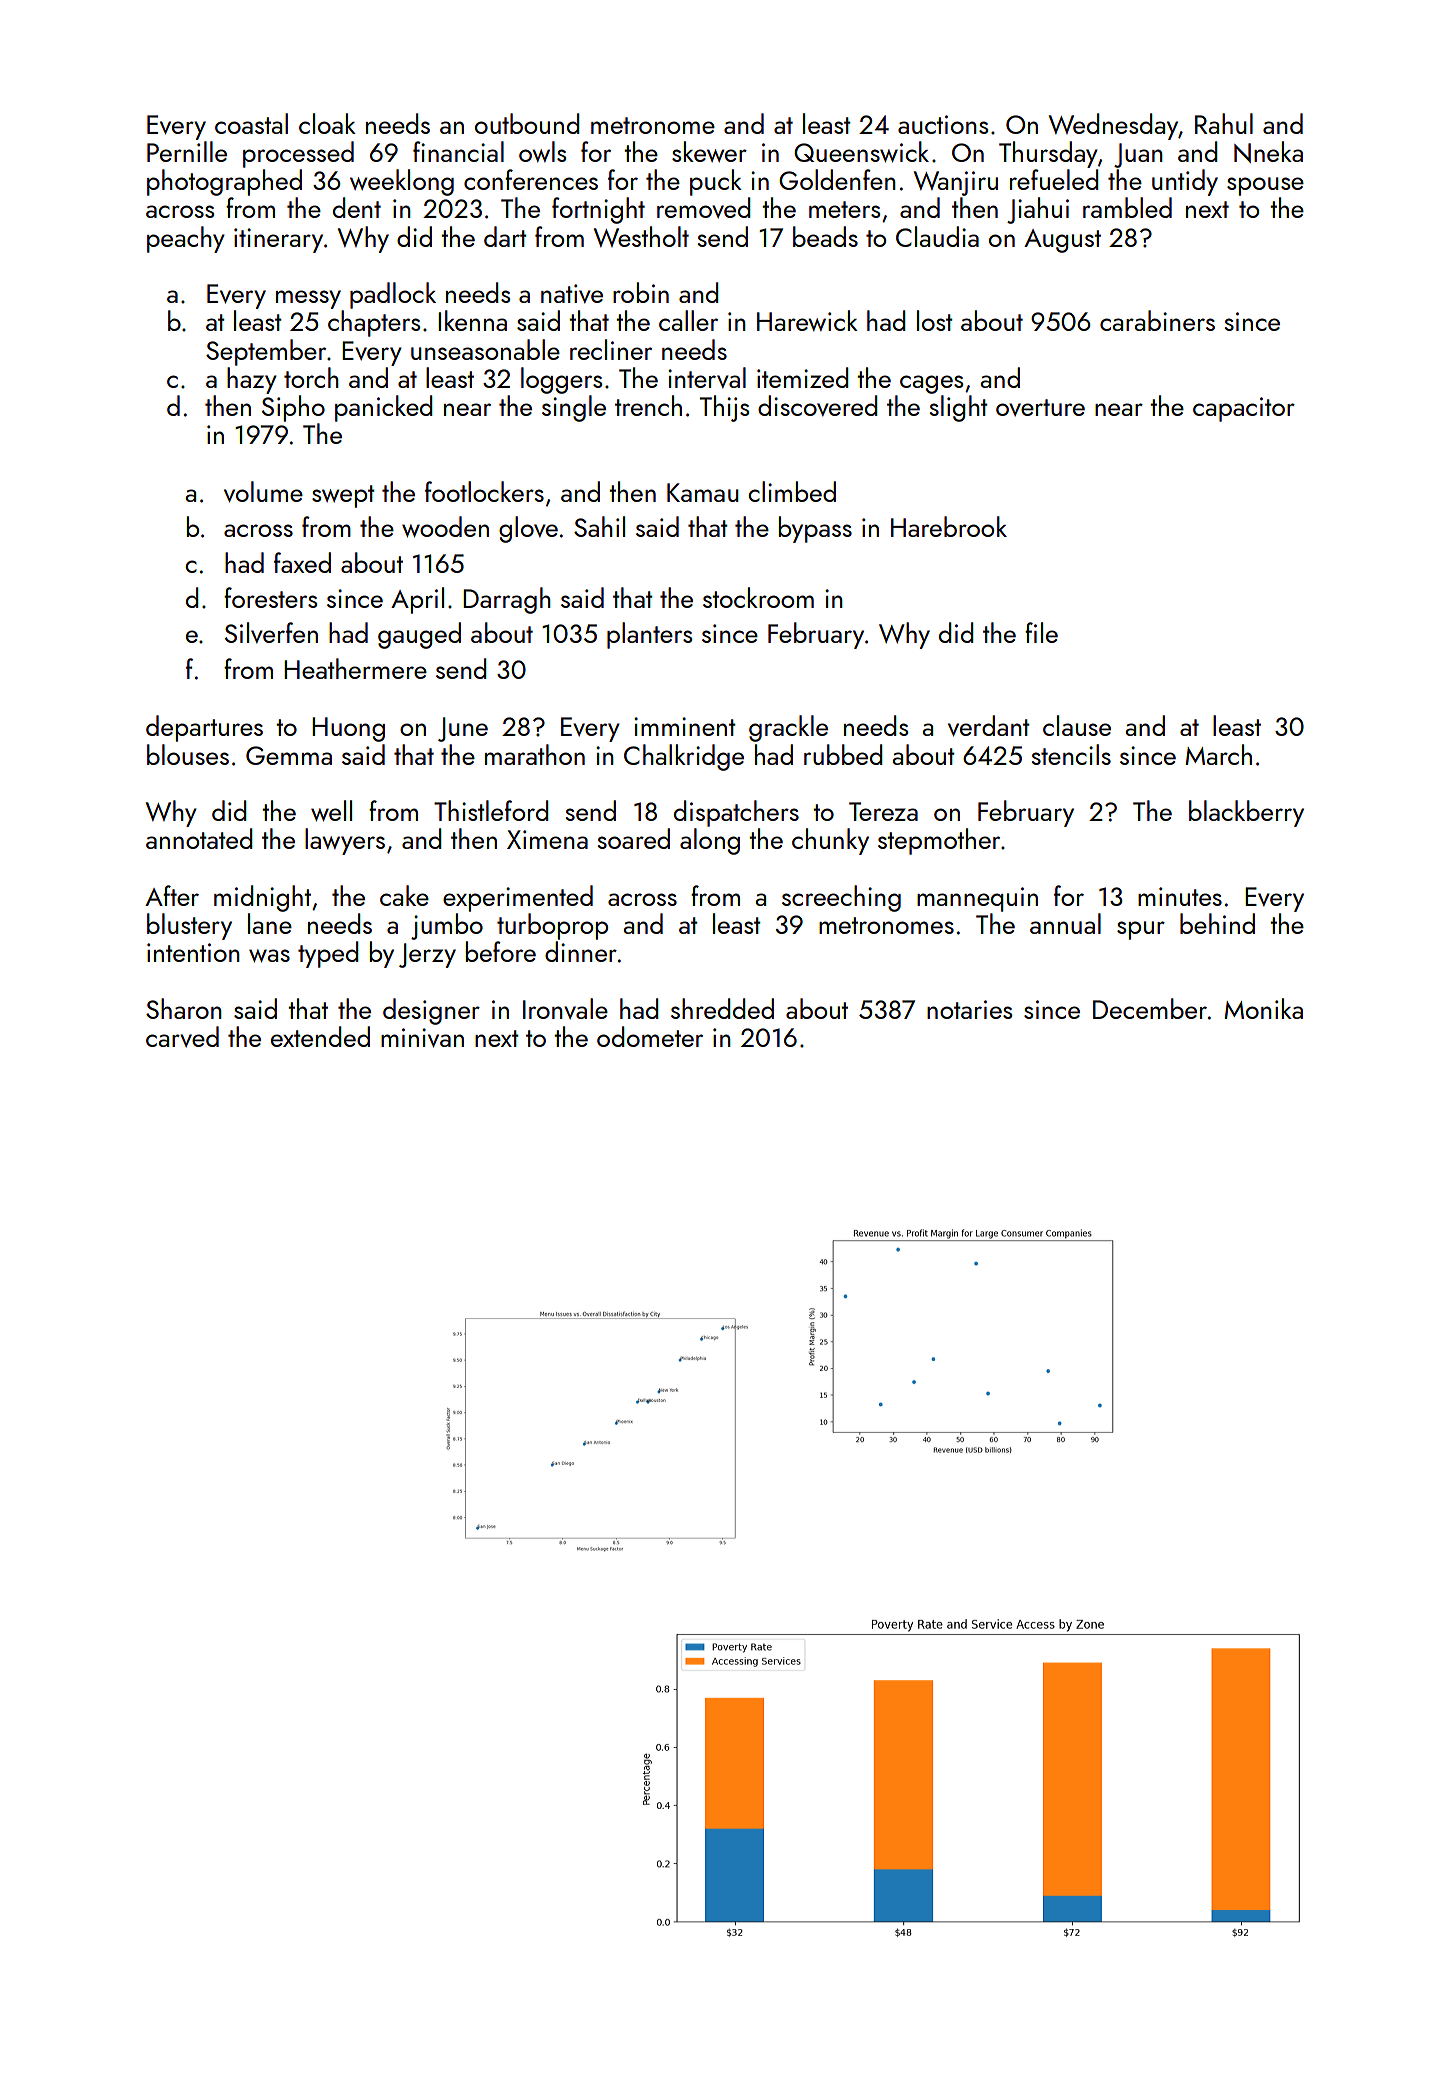 Image resolution: width=1450 pixels, height=2100 pixels. I want to click on capacitor, so click(1244, 409).
